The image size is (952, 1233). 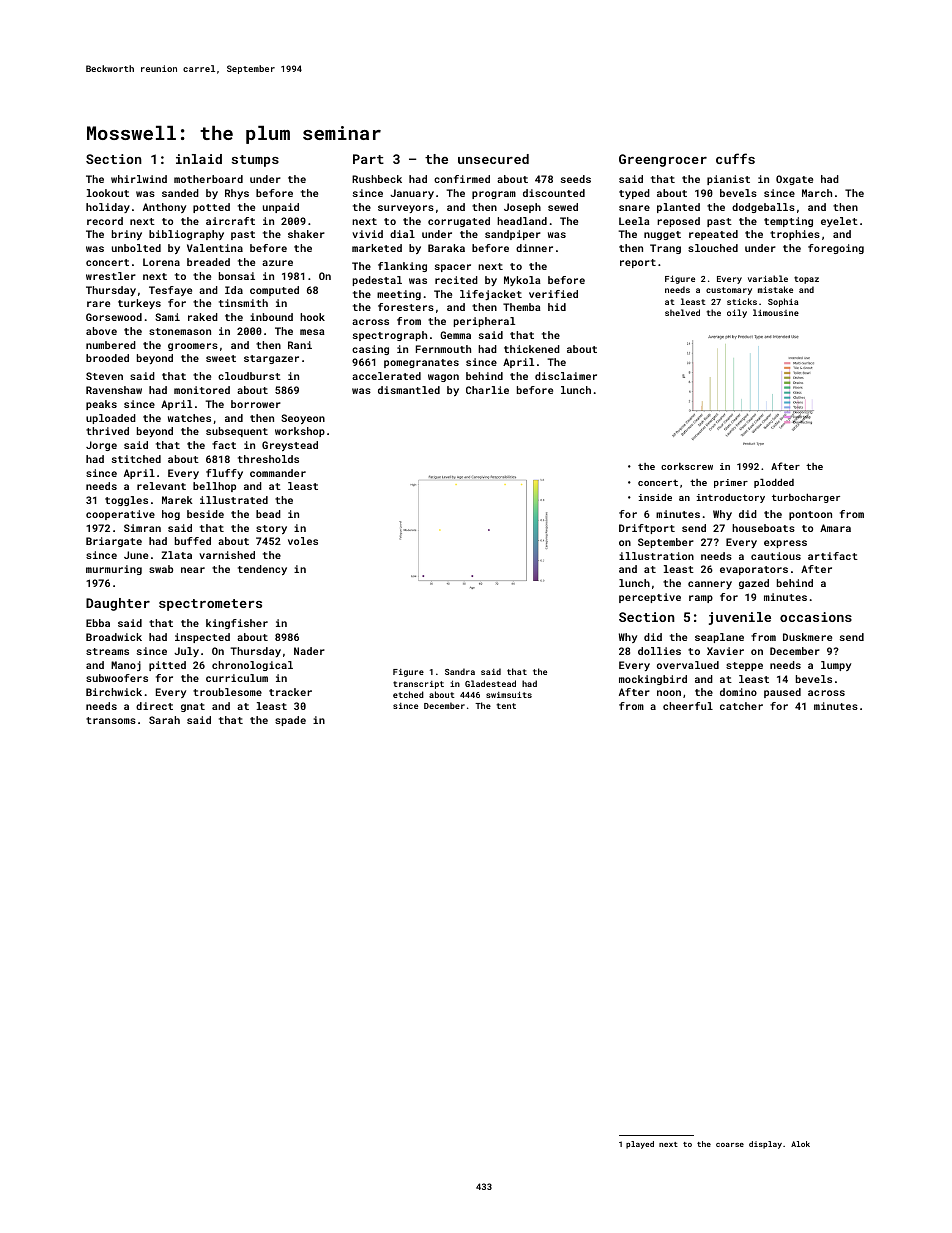 I want to click on confirmed, so click(x=462, y=179).
